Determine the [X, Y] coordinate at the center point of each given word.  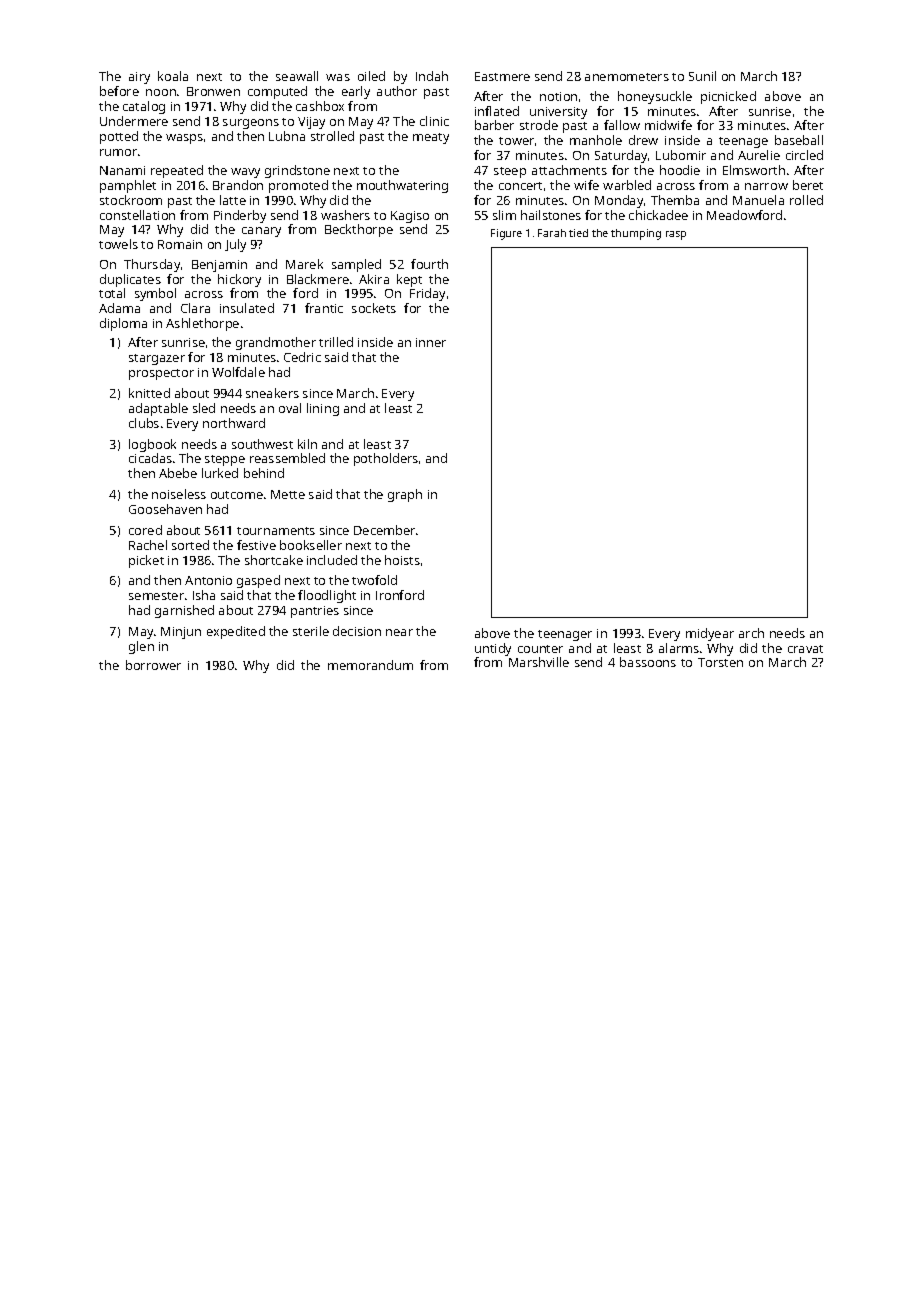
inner [431, 342]
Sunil [702, 76]
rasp [676, 235]
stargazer [157, 359]
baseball [799, 140]
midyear [710, 634]
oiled [371, 76]
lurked [220, 473]
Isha [204, 595]
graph [405, 495]
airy [139, 78]
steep [510, 172]
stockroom [131, 200]
